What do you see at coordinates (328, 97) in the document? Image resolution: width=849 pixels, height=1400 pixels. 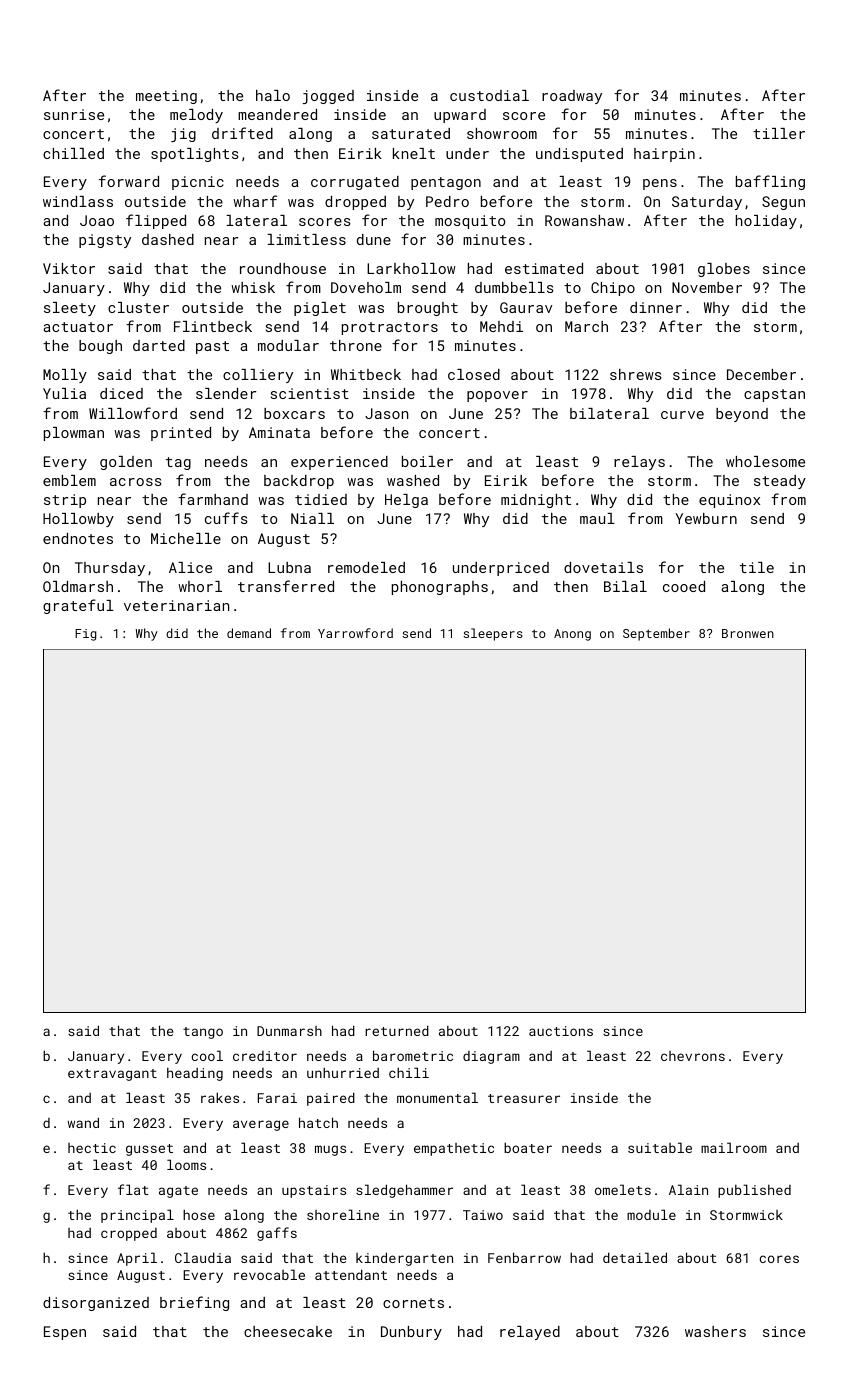 I see `jogged` at bounding box center [328, 97].
